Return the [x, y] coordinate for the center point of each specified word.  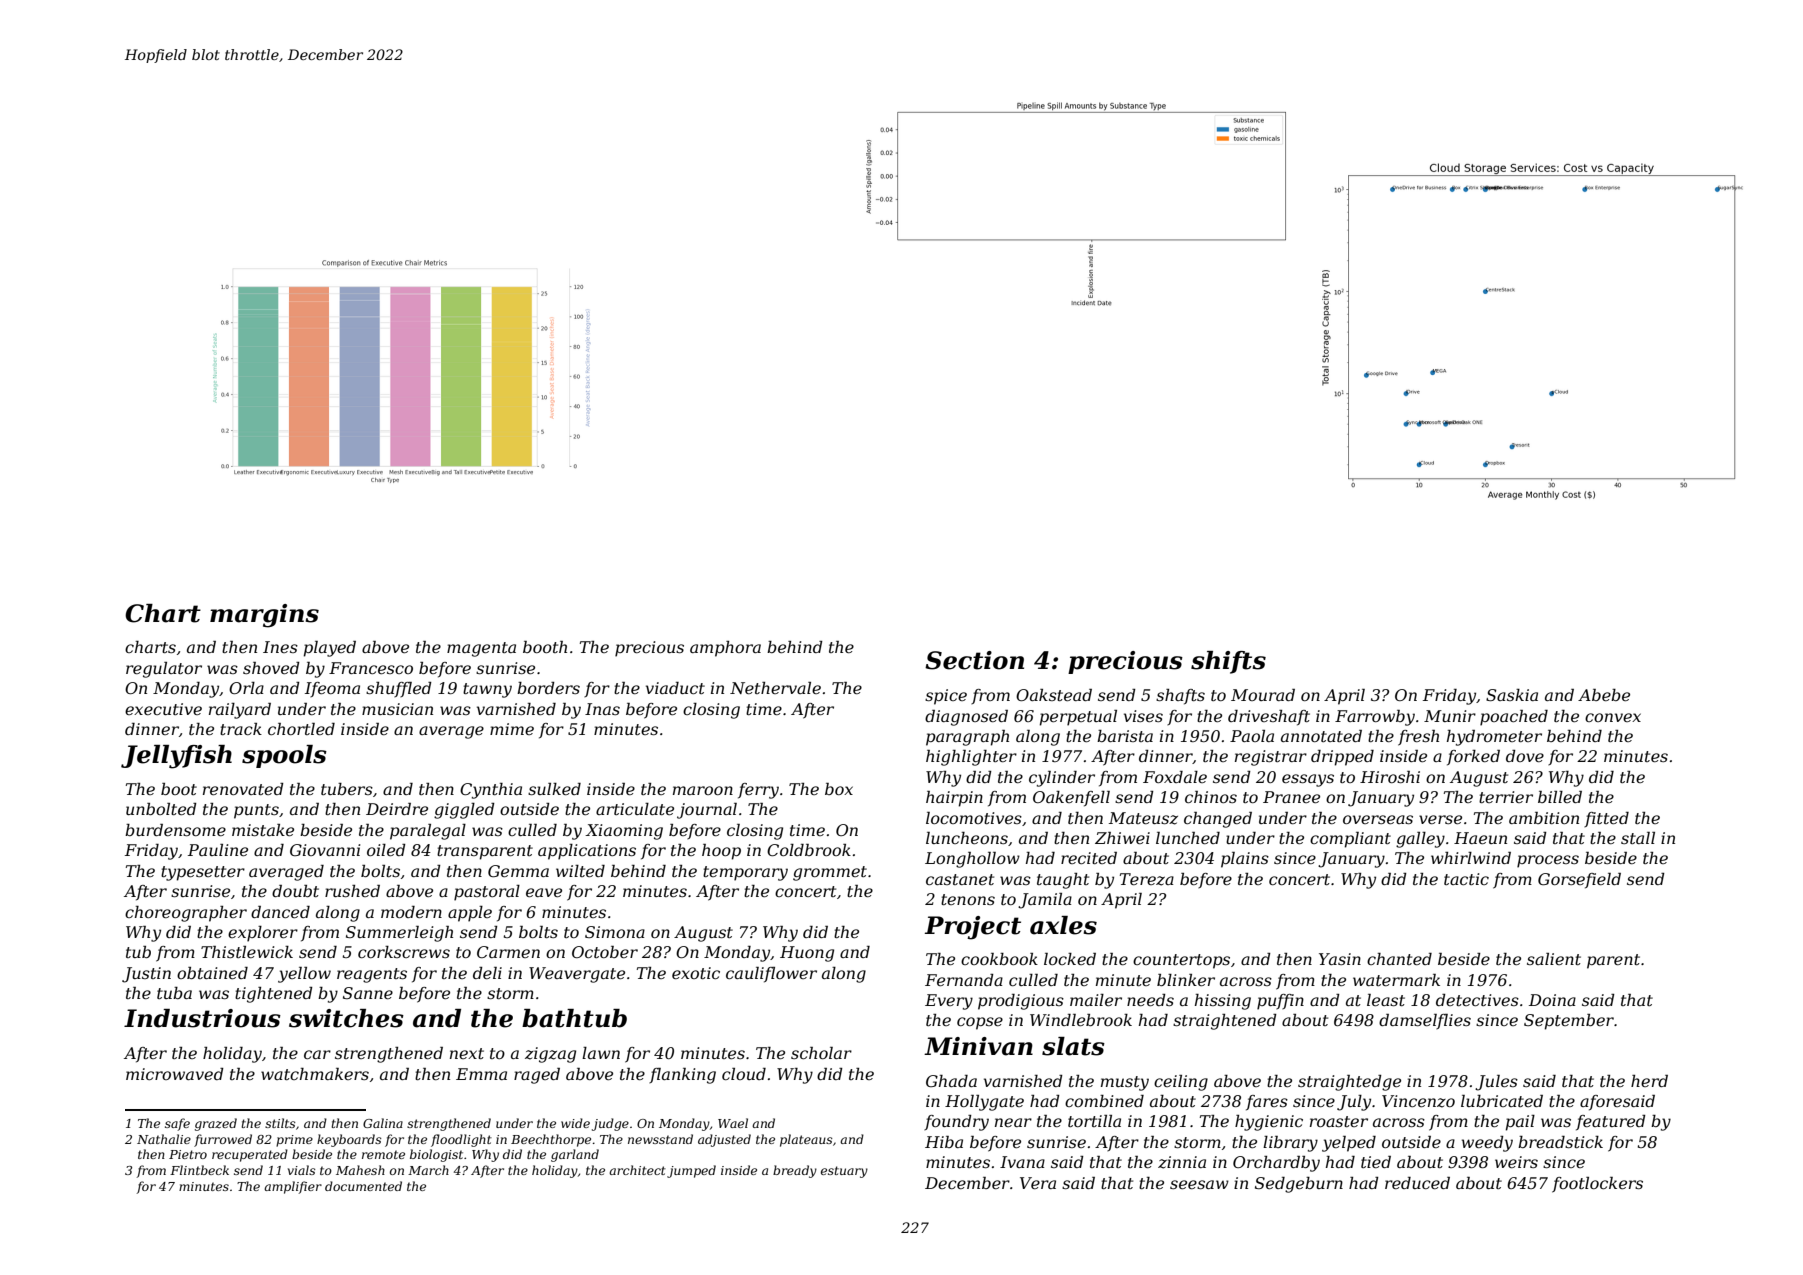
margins [264, 616]
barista [1125, 736]
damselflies [1425, 1021]
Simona [615, 932]
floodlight [461, 1140]
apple [470, 914]
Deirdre [397, 809]
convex [1613, 717]
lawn [601, 1053]
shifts [1228, 662]
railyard [240, 711]
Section [974, 660]
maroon [703, 790]
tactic [1466, 879]
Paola [1252, 736]
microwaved [175, 1074]
